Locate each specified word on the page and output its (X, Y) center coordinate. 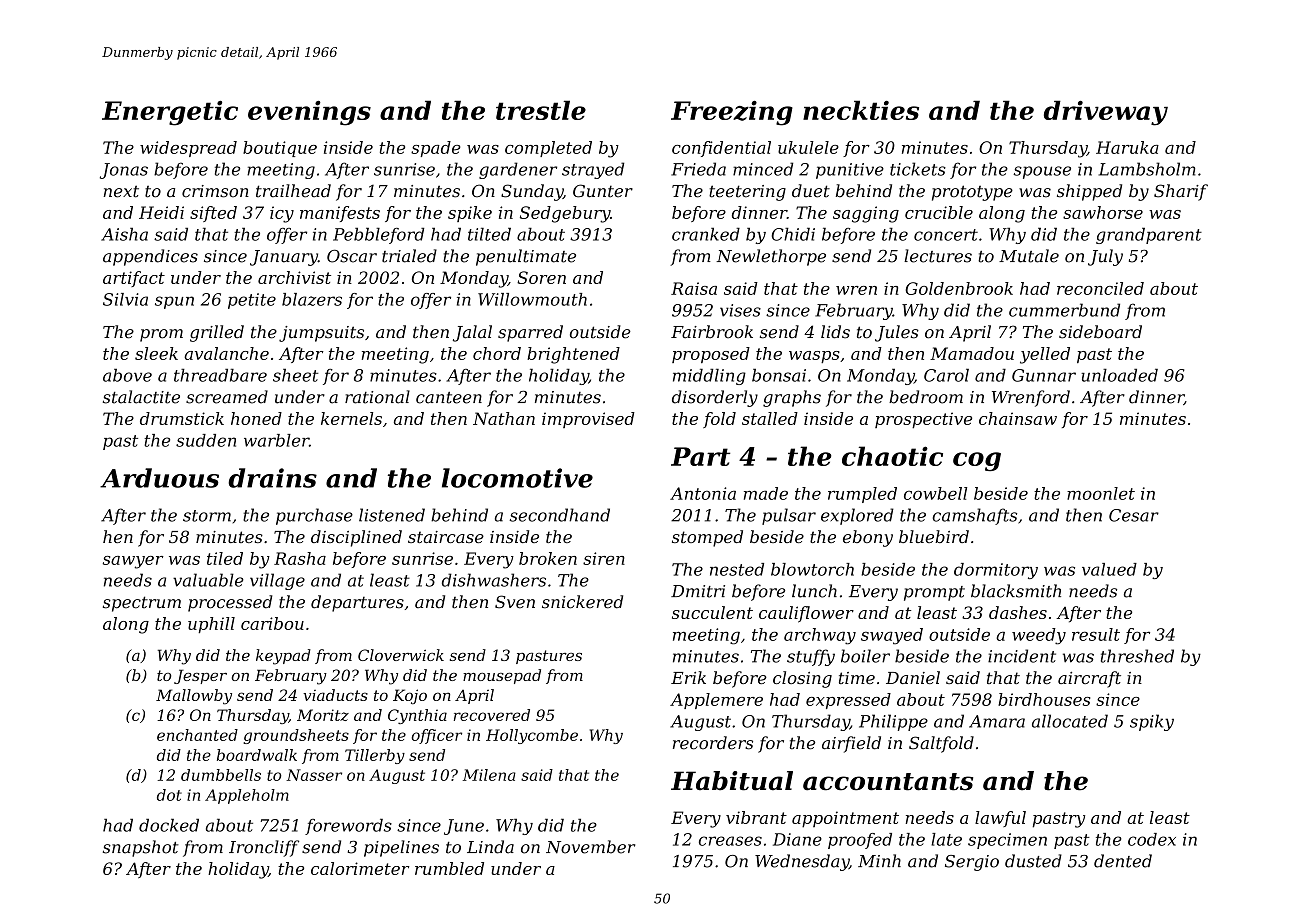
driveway (1106, 113)
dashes (1018, 612)
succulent (712, 612)
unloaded (1119, 375)
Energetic (170, 113)
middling (709, 377)
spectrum (142, 604)
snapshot (141, 848)
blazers (312, 299)
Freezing (732, 113)
